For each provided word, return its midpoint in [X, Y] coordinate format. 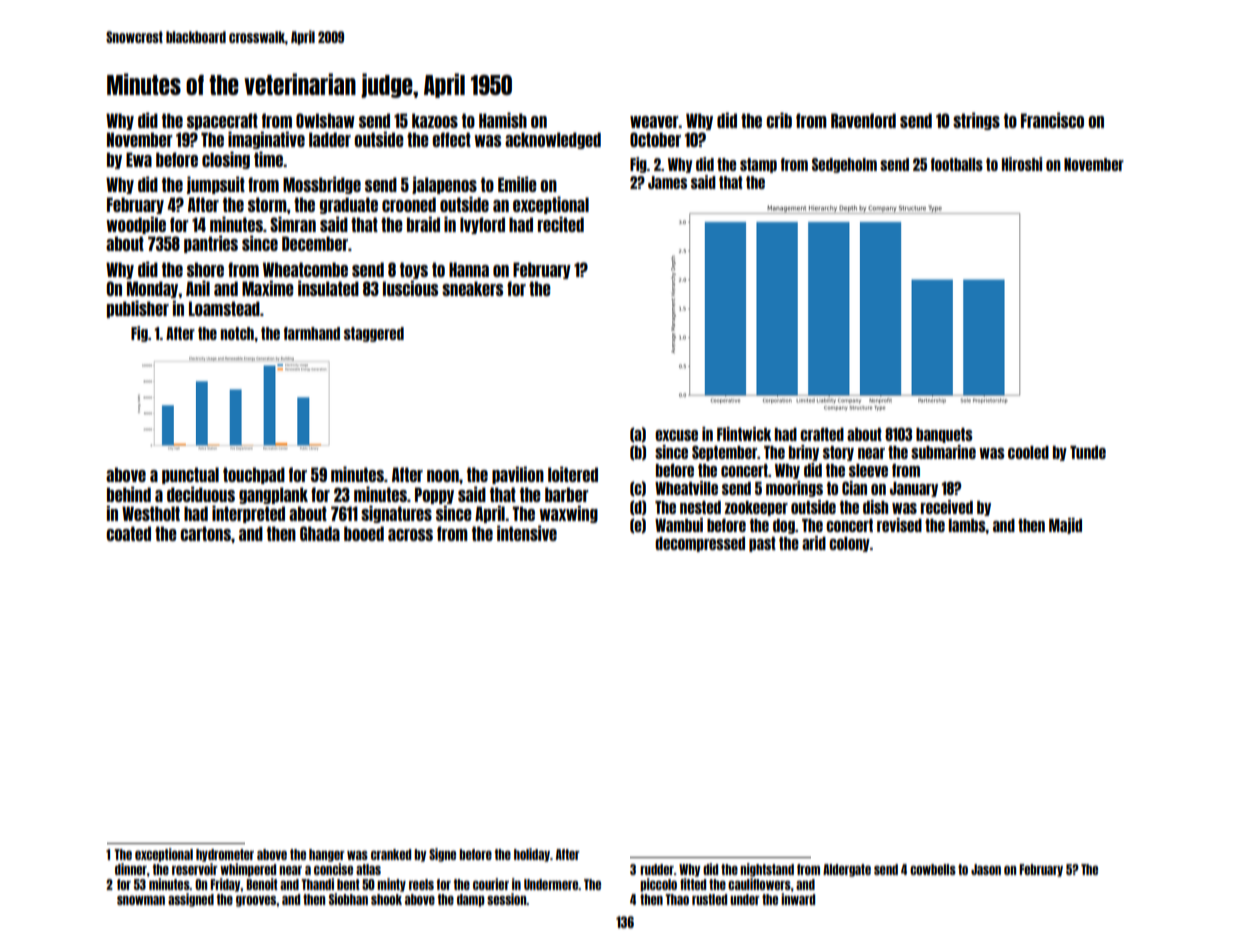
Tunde [1088, 452]
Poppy [434, 495]
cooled [1028, 452]
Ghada [320, 533]
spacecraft [222, 121]
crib [779, 120]
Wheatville [686, 488]
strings [976, 121]
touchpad [254, 475]
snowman [141, 900]
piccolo [658, 885]
